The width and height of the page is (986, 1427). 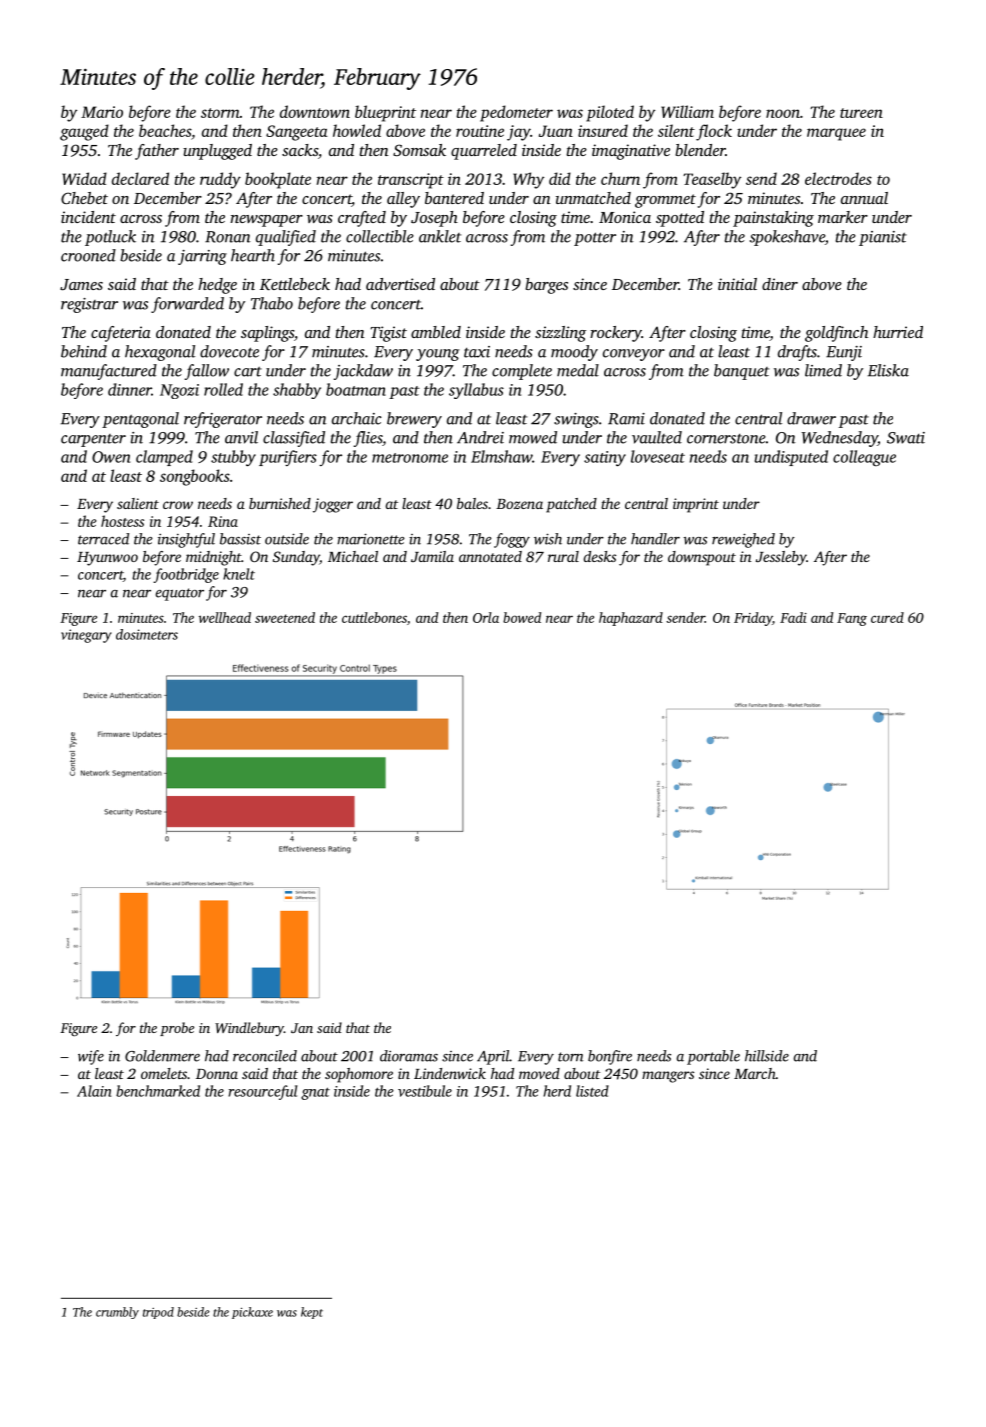 What do you see at coordinates (852, 619) in the page?
I see `Fang` at bounding box center [852, 619].
